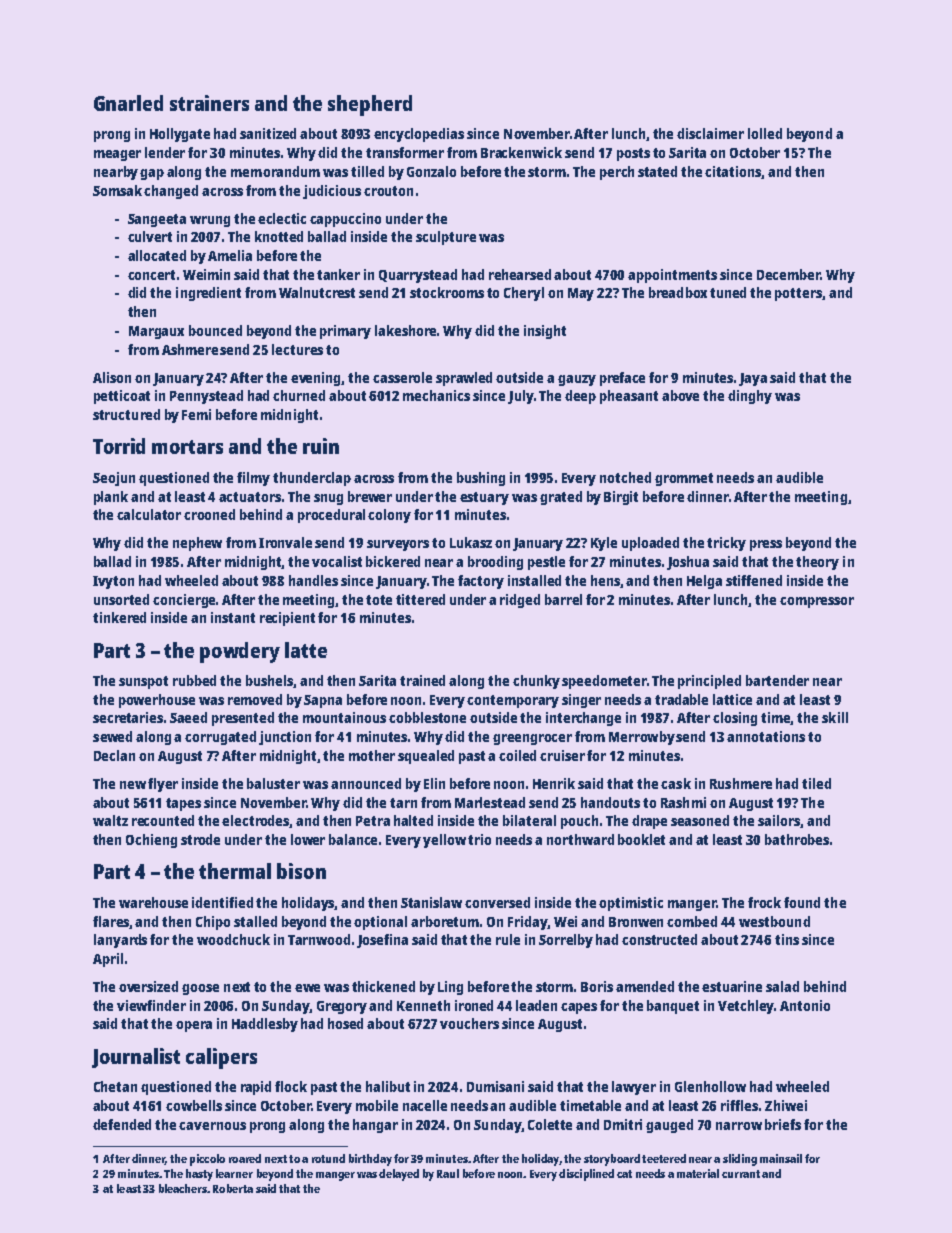 This image has width=952, height=1233. I want to click on mechanics, so click(436, 395).
